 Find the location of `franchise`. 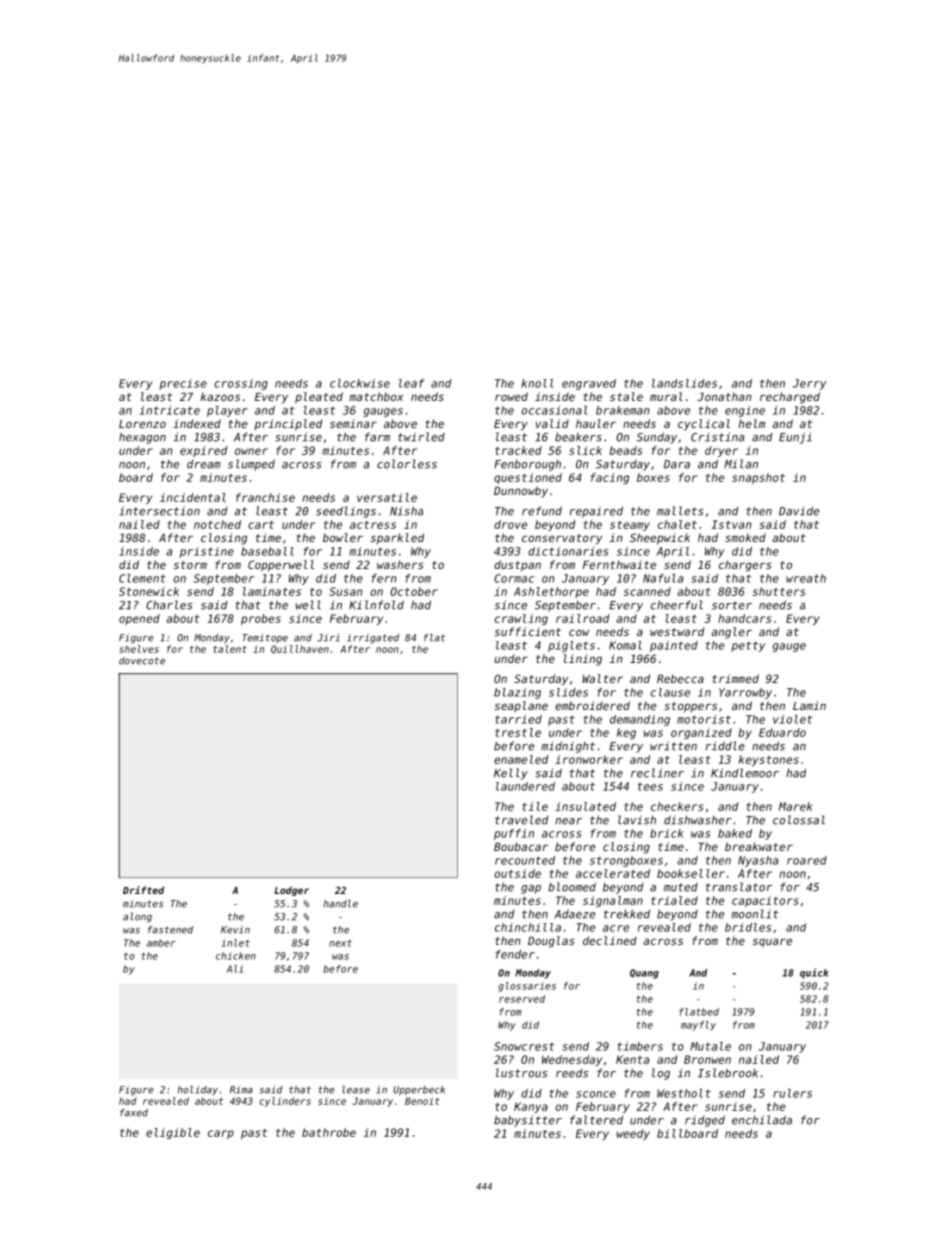

franchise is located at coordinates (265, 497).
